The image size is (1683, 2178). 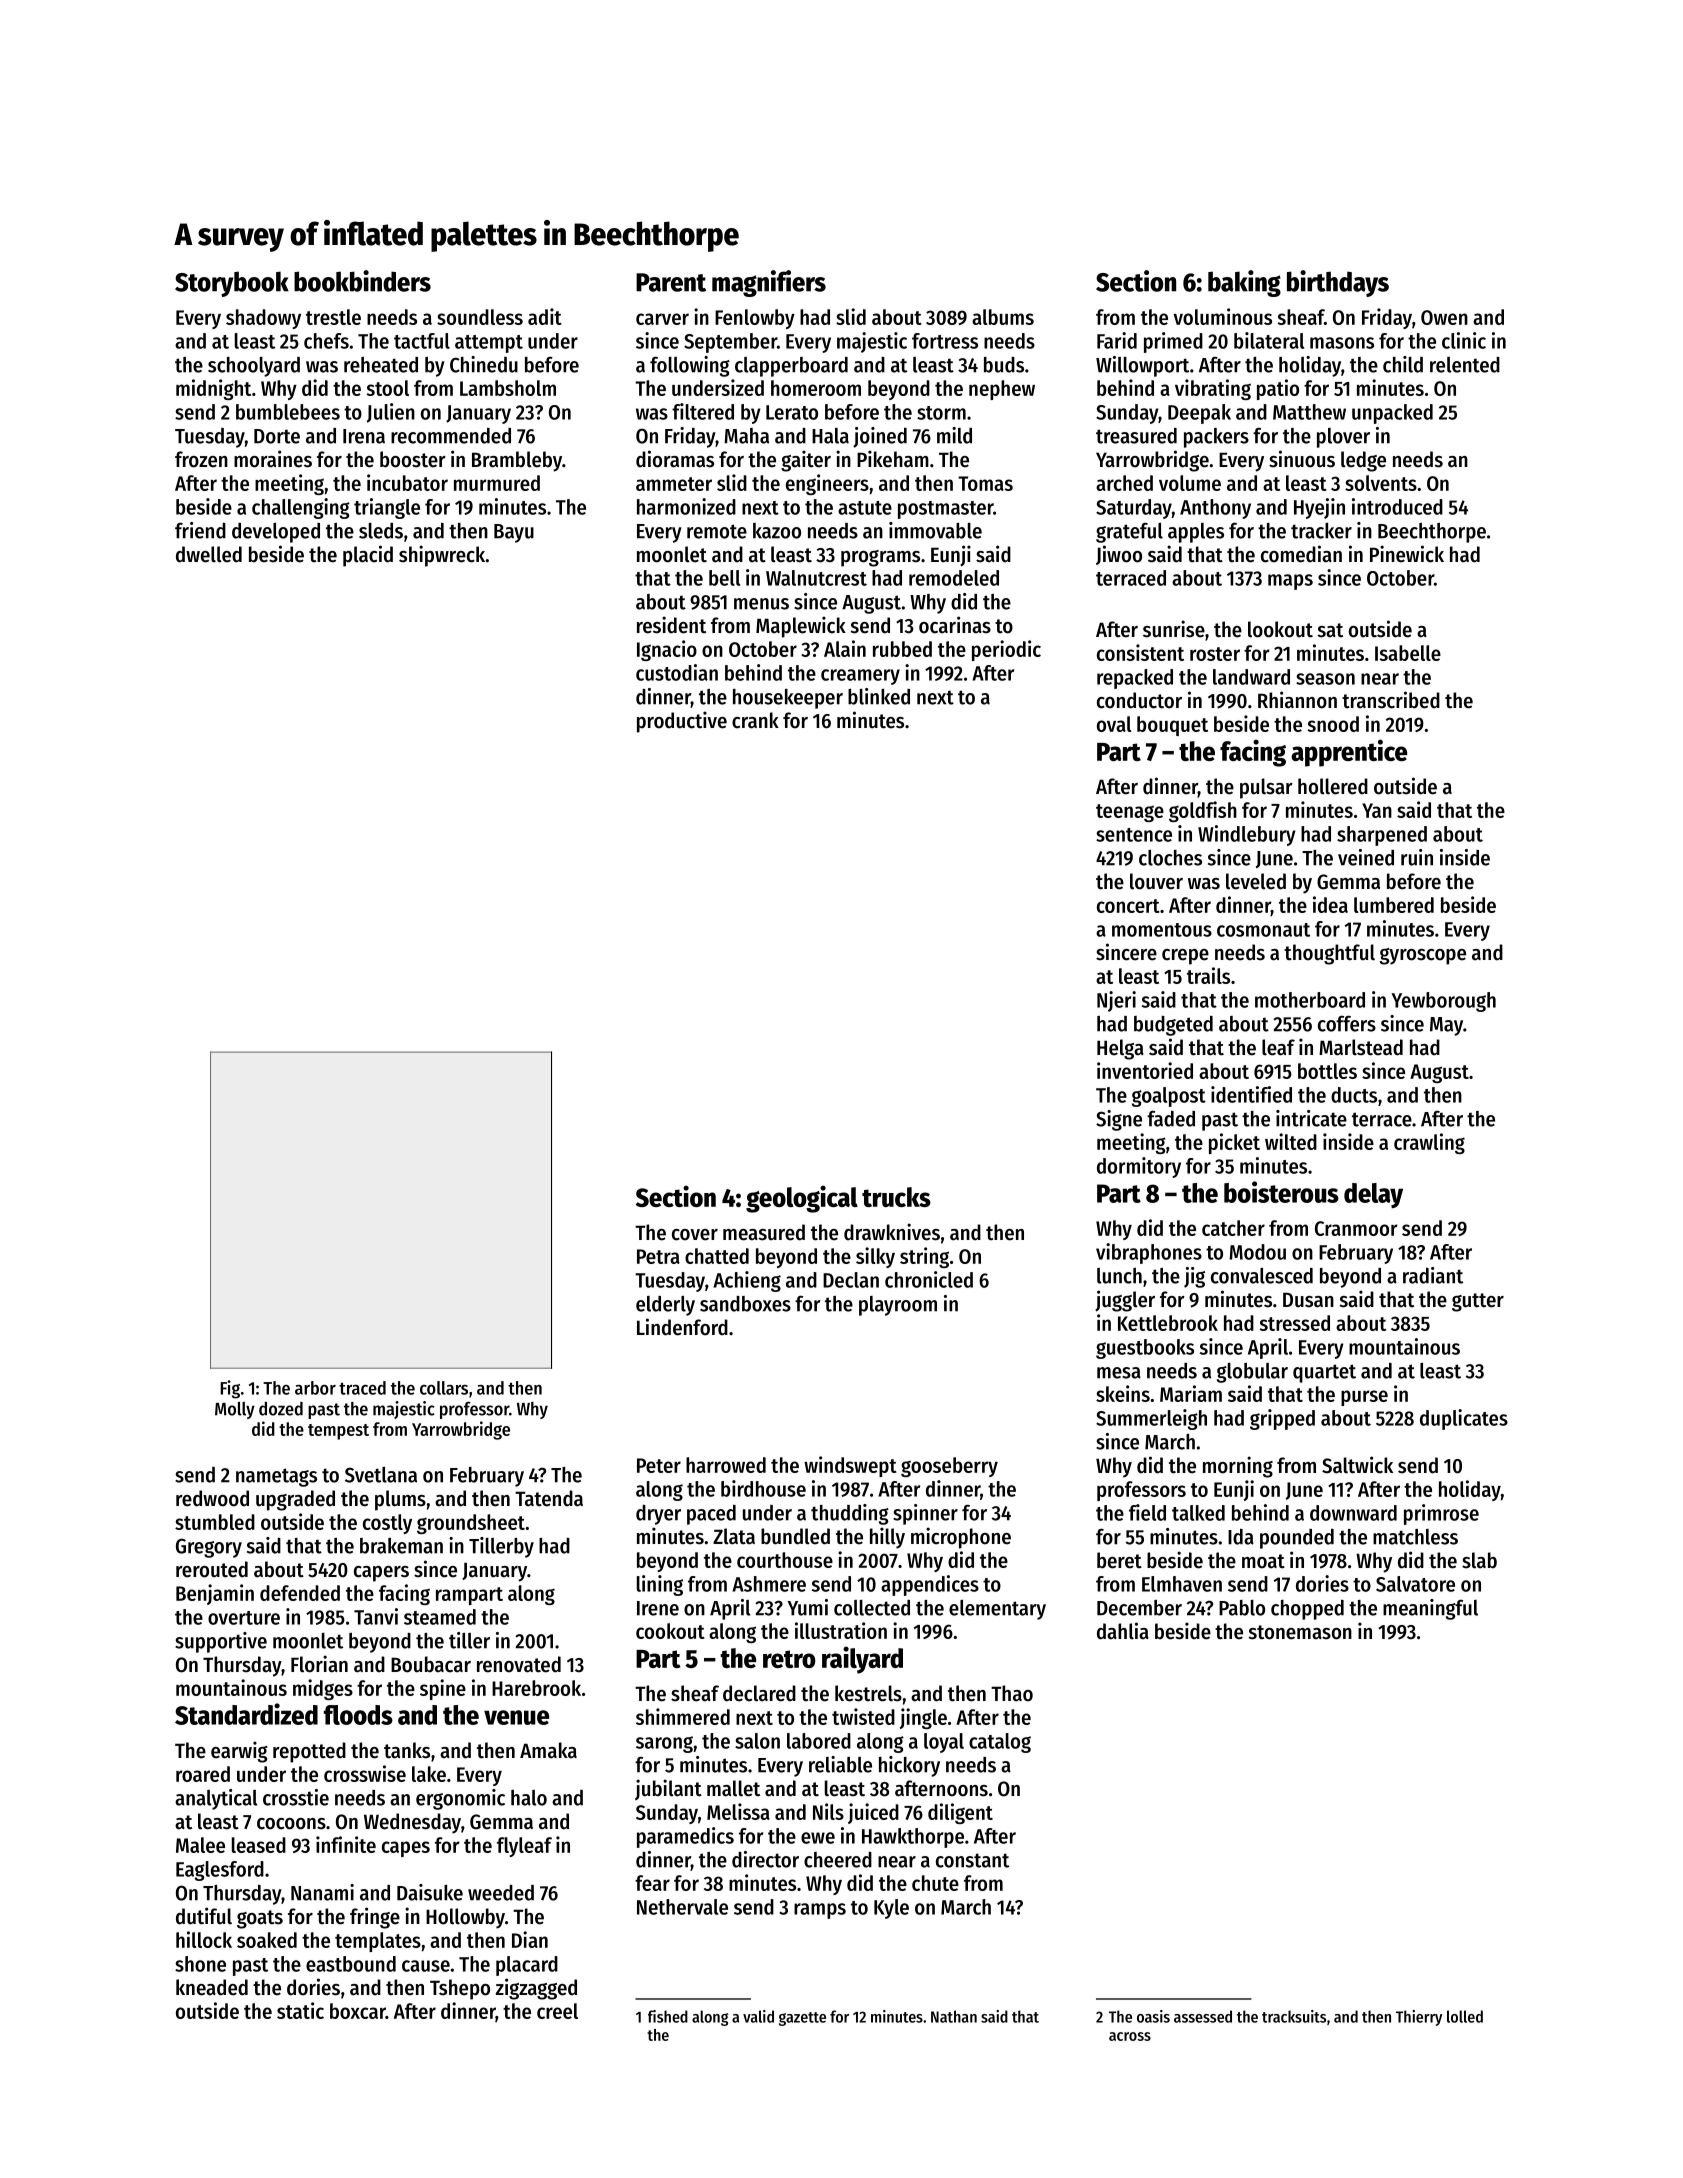 I want to click on Pinewick, so click(x=1407, y=554).
